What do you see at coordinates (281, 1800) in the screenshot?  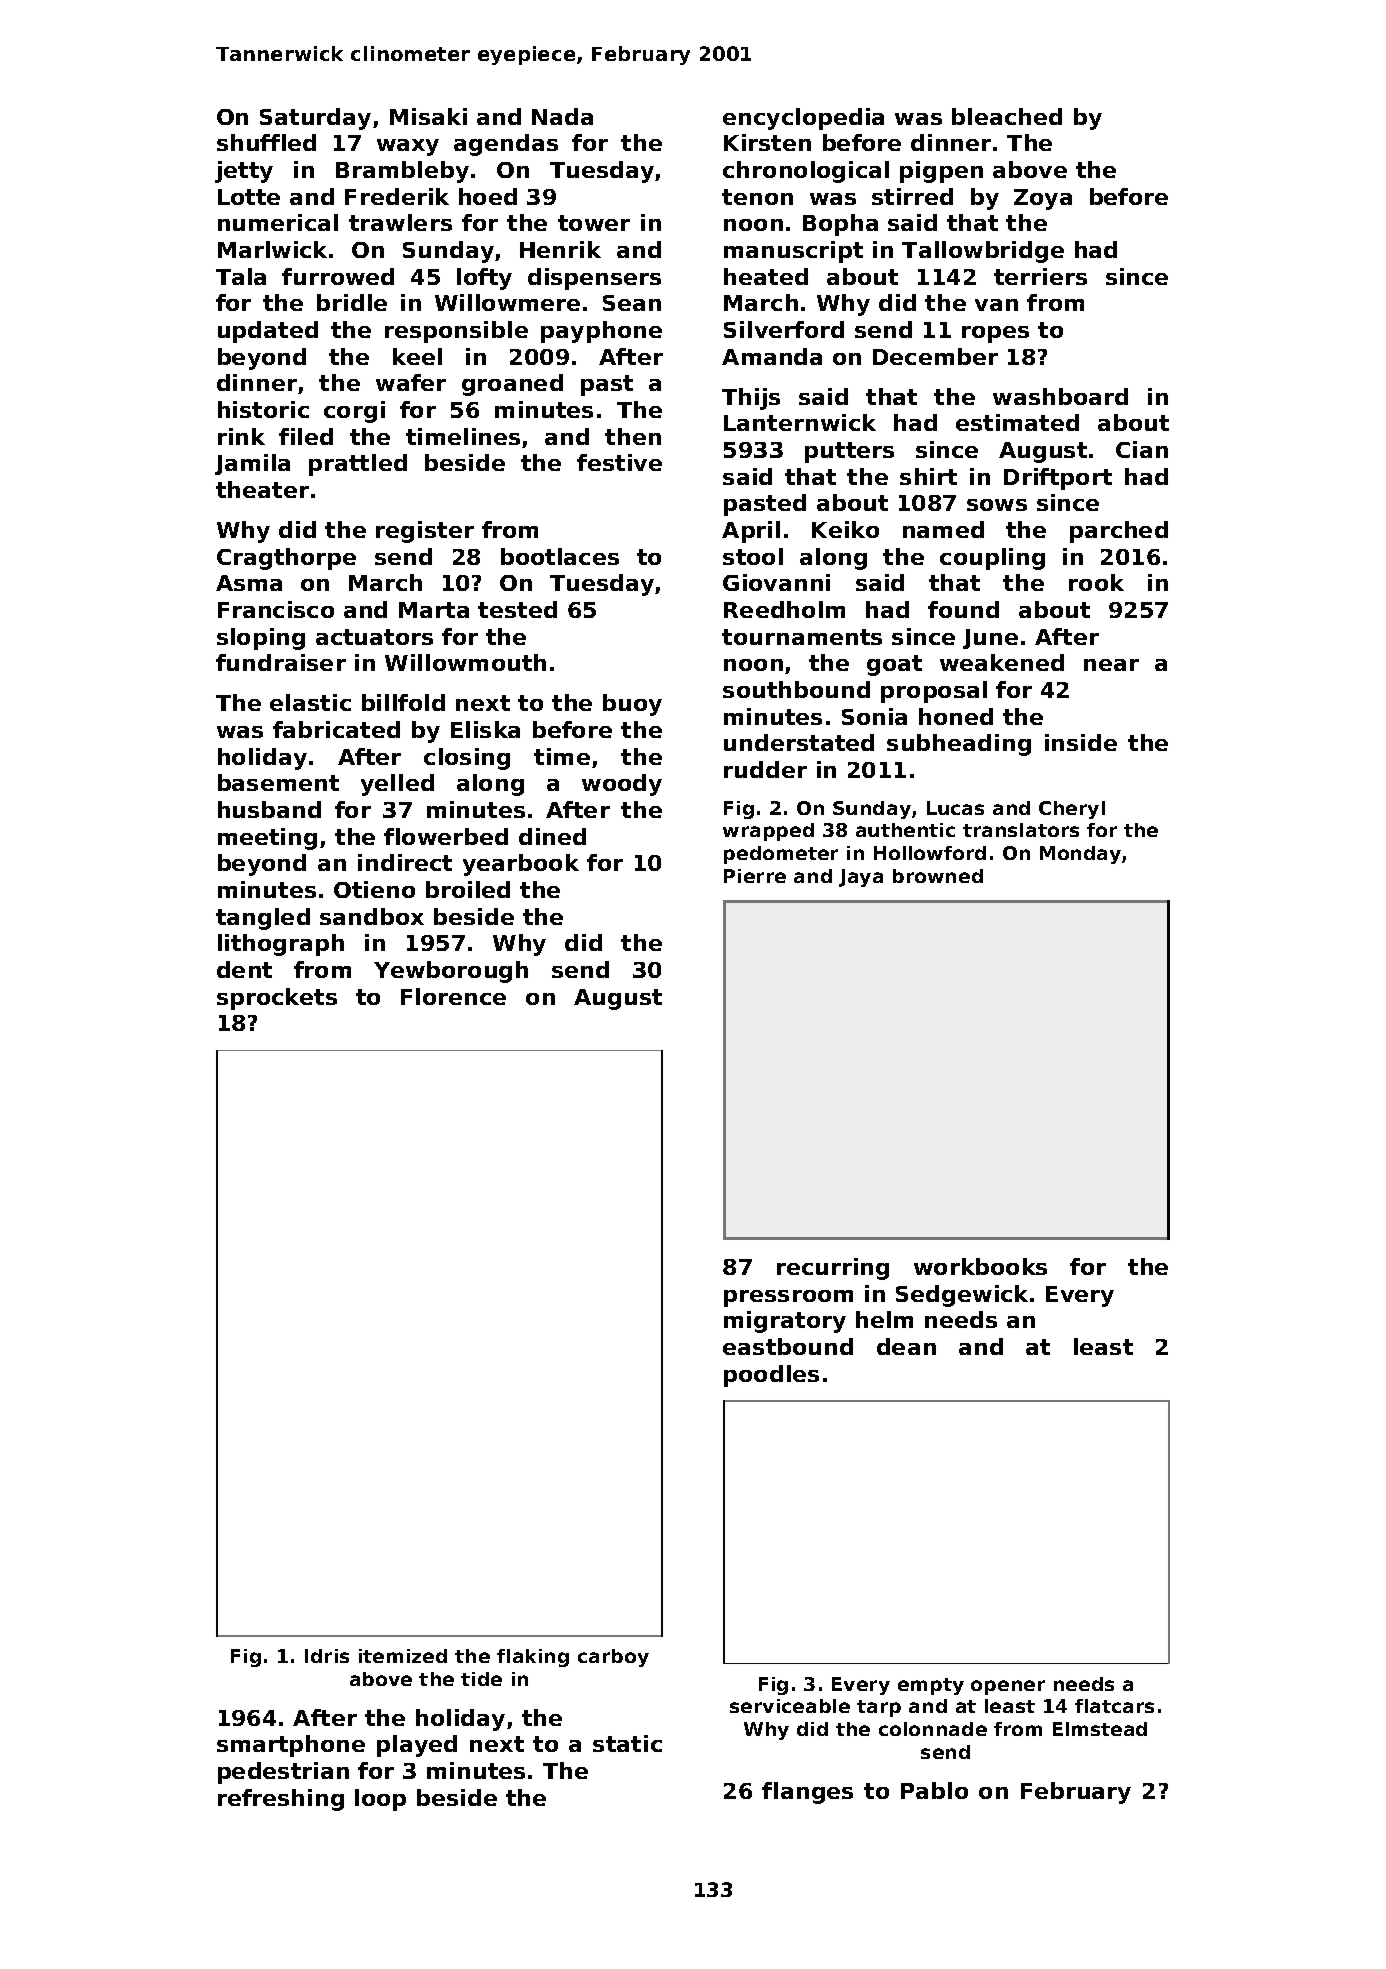 I see `refreshing` at bounding box center [281, 1800].
